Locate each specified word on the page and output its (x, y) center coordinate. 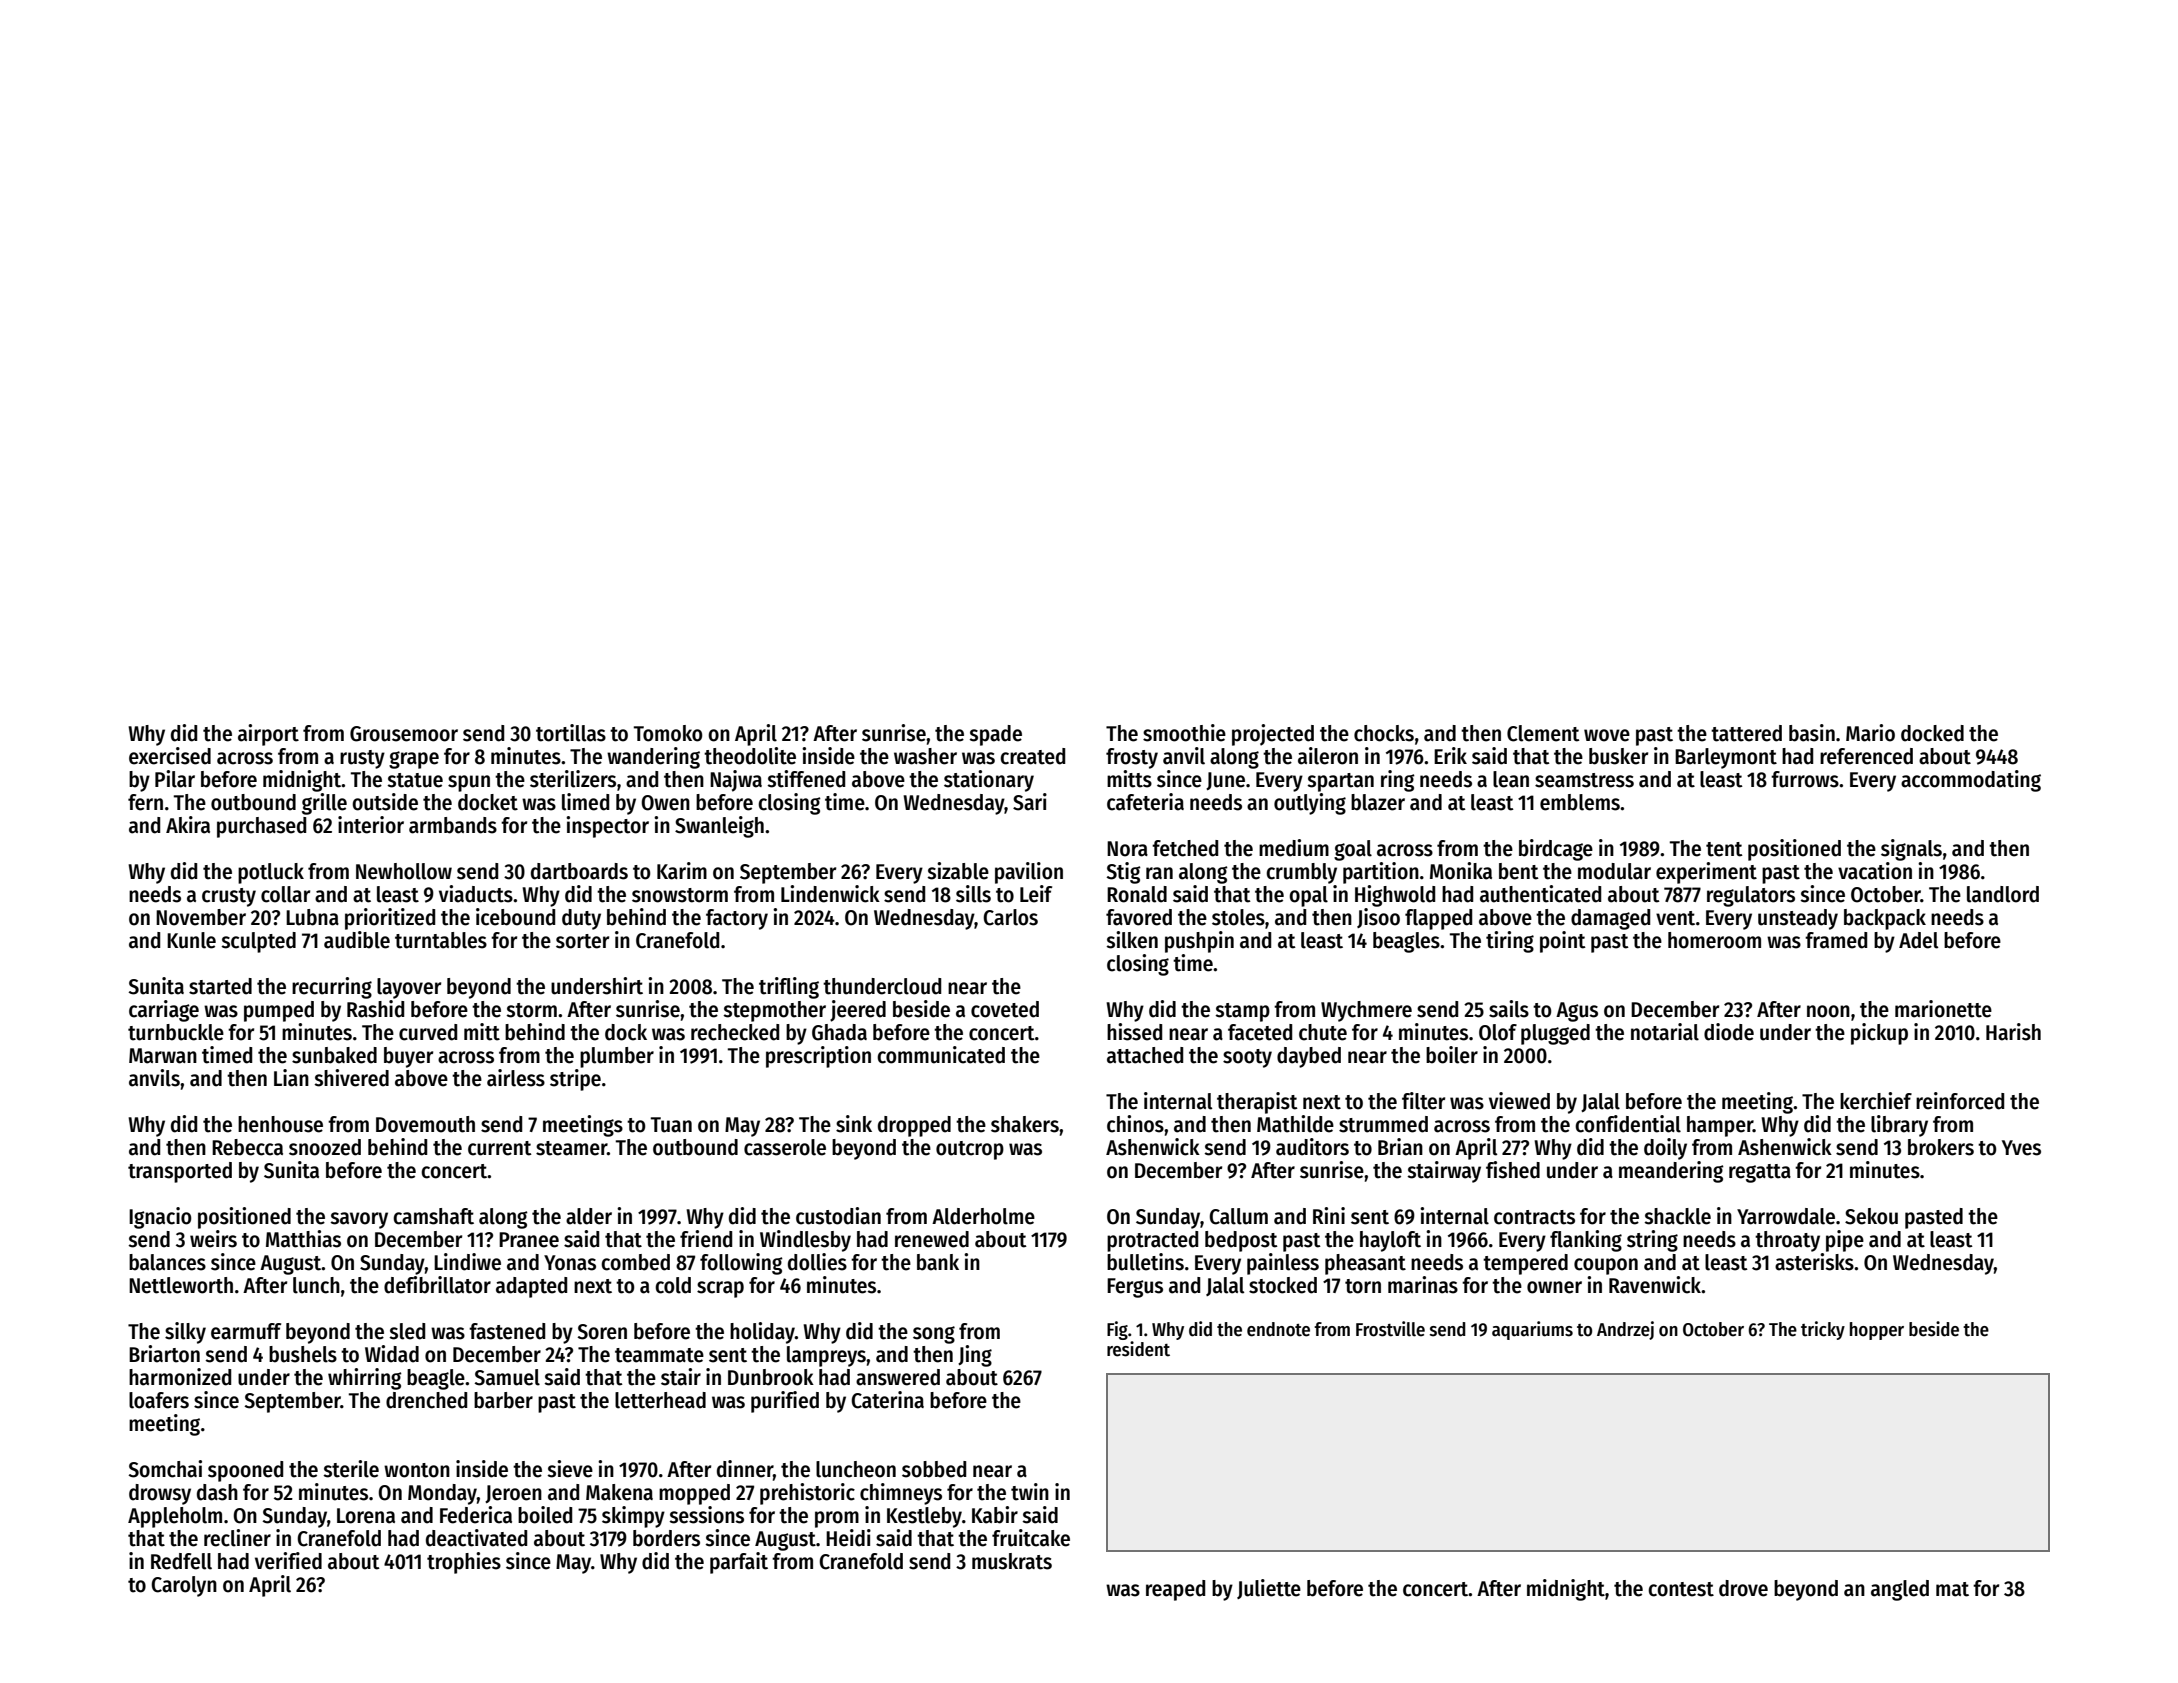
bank (938, 1262)
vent (1675, 918)
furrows (1805, 779)
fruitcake (1031, 1538)
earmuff (246, 1331)
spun (469, 783)
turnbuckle (176, 1032)
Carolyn (184, 1586)
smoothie (1184, 733)
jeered (858, 1011)
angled (1900, 1590)
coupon (1606, 1266)
